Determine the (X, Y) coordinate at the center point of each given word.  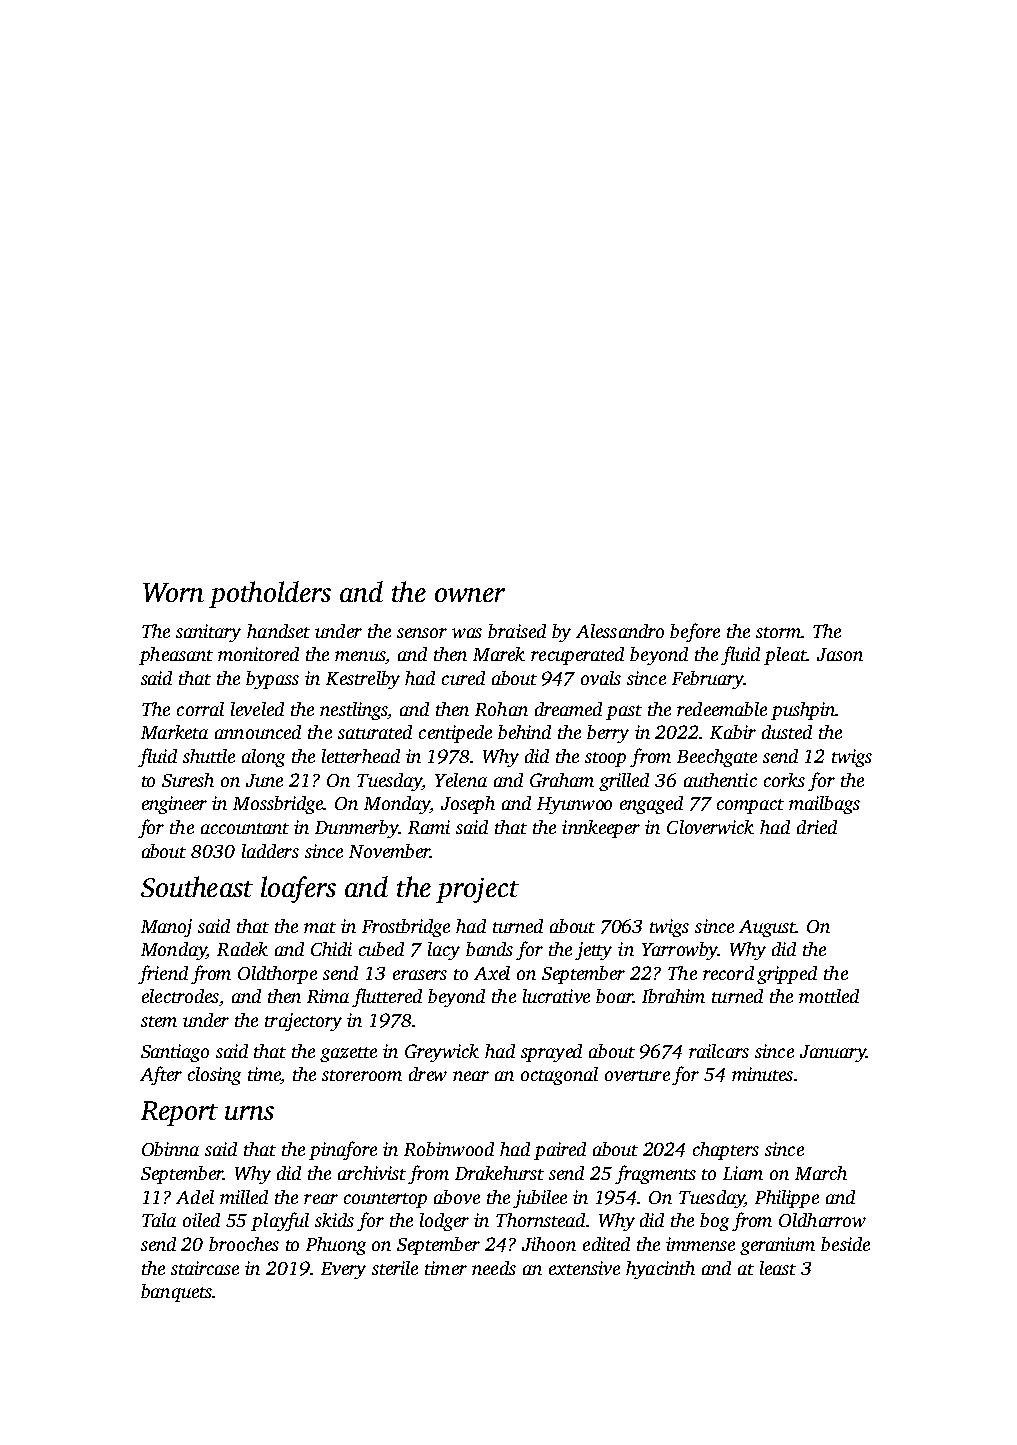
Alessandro (620, 631)
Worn (173, 592)
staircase (205, 1268)
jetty (593, 951)
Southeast (197, 886)
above (457, 1197)
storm (778, 632)
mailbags (824, 805)
